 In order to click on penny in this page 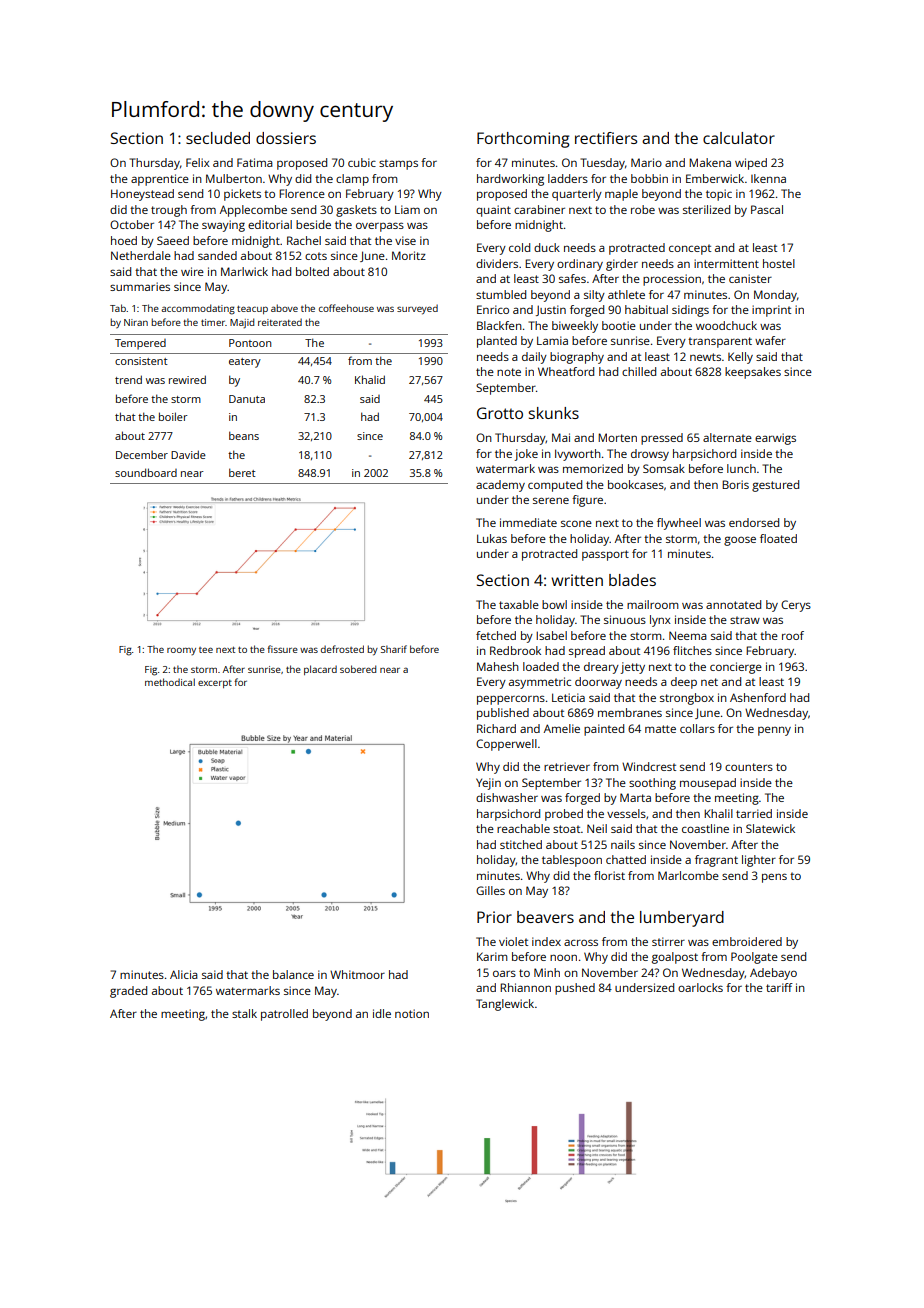, I will do `click(774, 731)`.
